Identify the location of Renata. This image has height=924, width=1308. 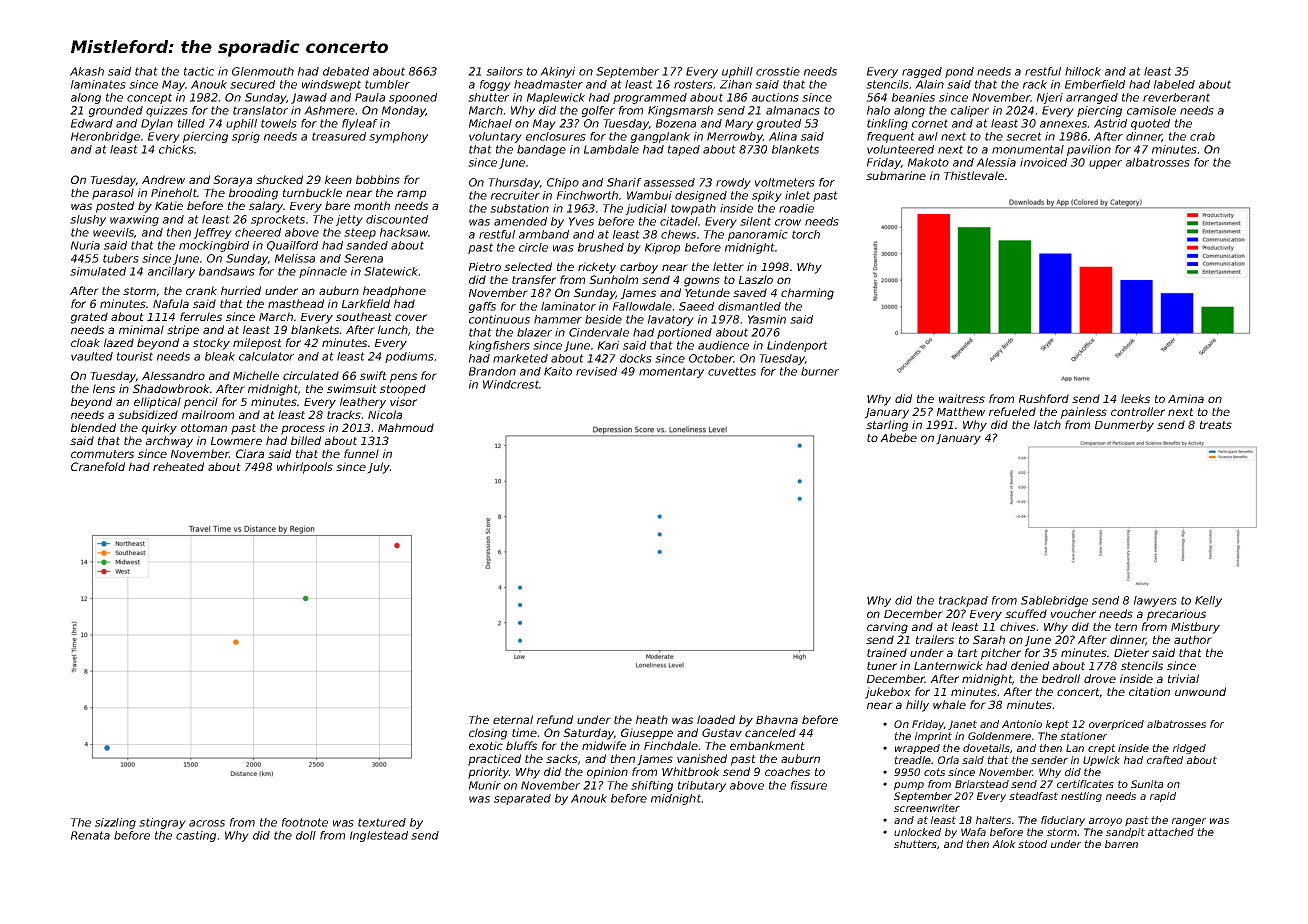
(90, 835).
